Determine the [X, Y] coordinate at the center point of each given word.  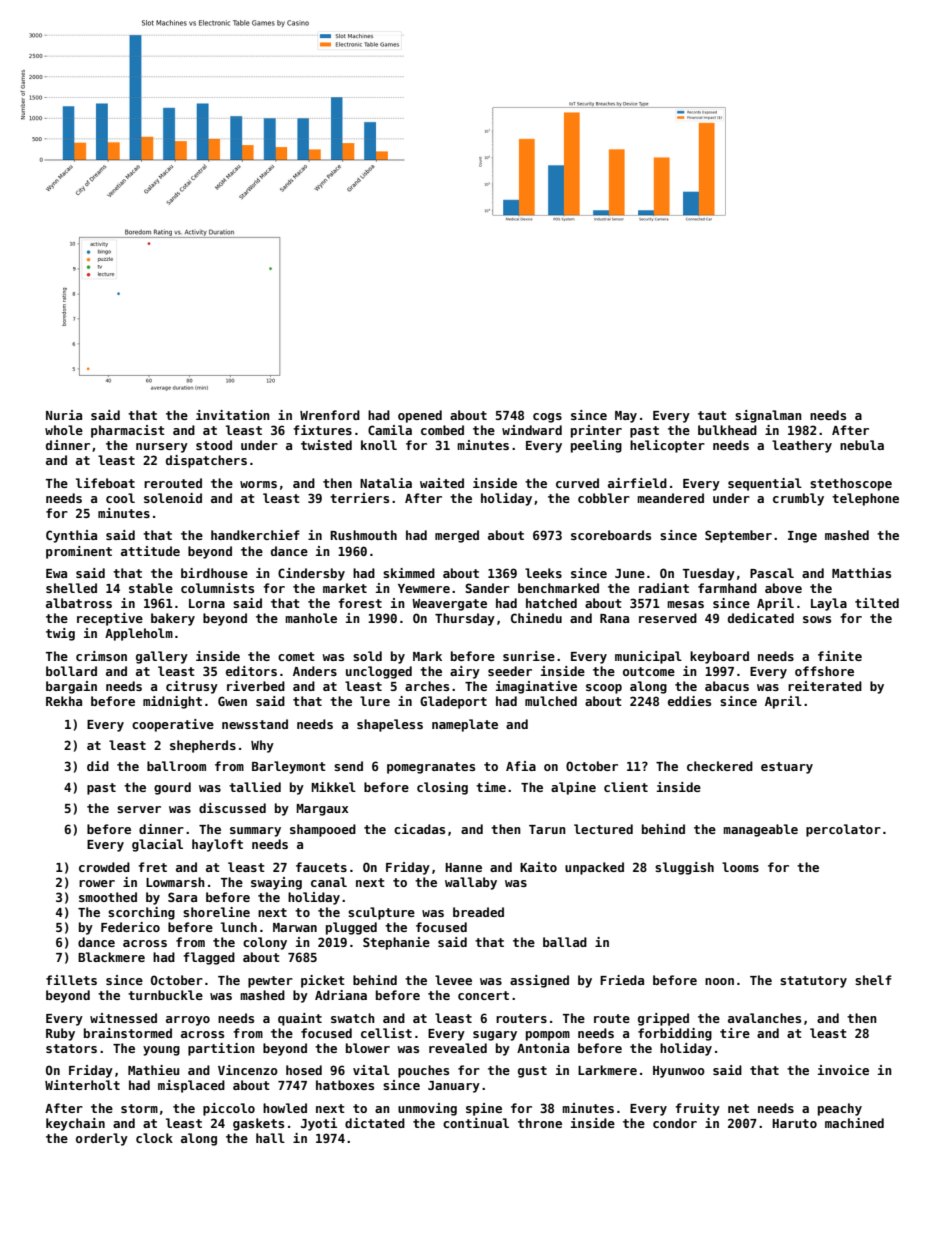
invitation [233, 415]
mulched [551, 701]
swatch [353, 1018]
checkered [720, 766]
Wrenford [330, 415]
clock [154, 1138]
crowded [104, 867]
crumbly [798, 499]
